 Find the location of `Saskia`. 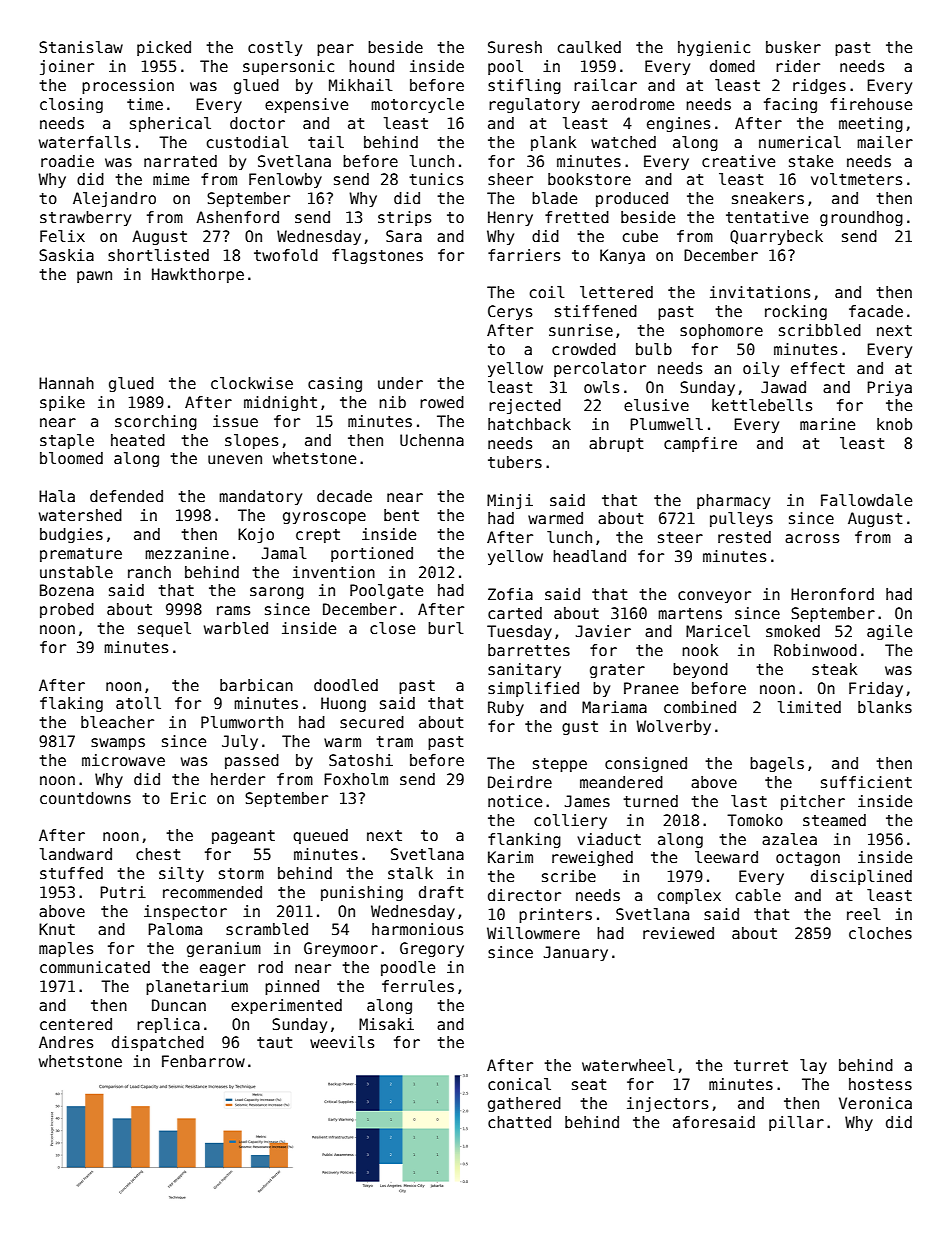

Saskia is located at coordinates (66, 255).
